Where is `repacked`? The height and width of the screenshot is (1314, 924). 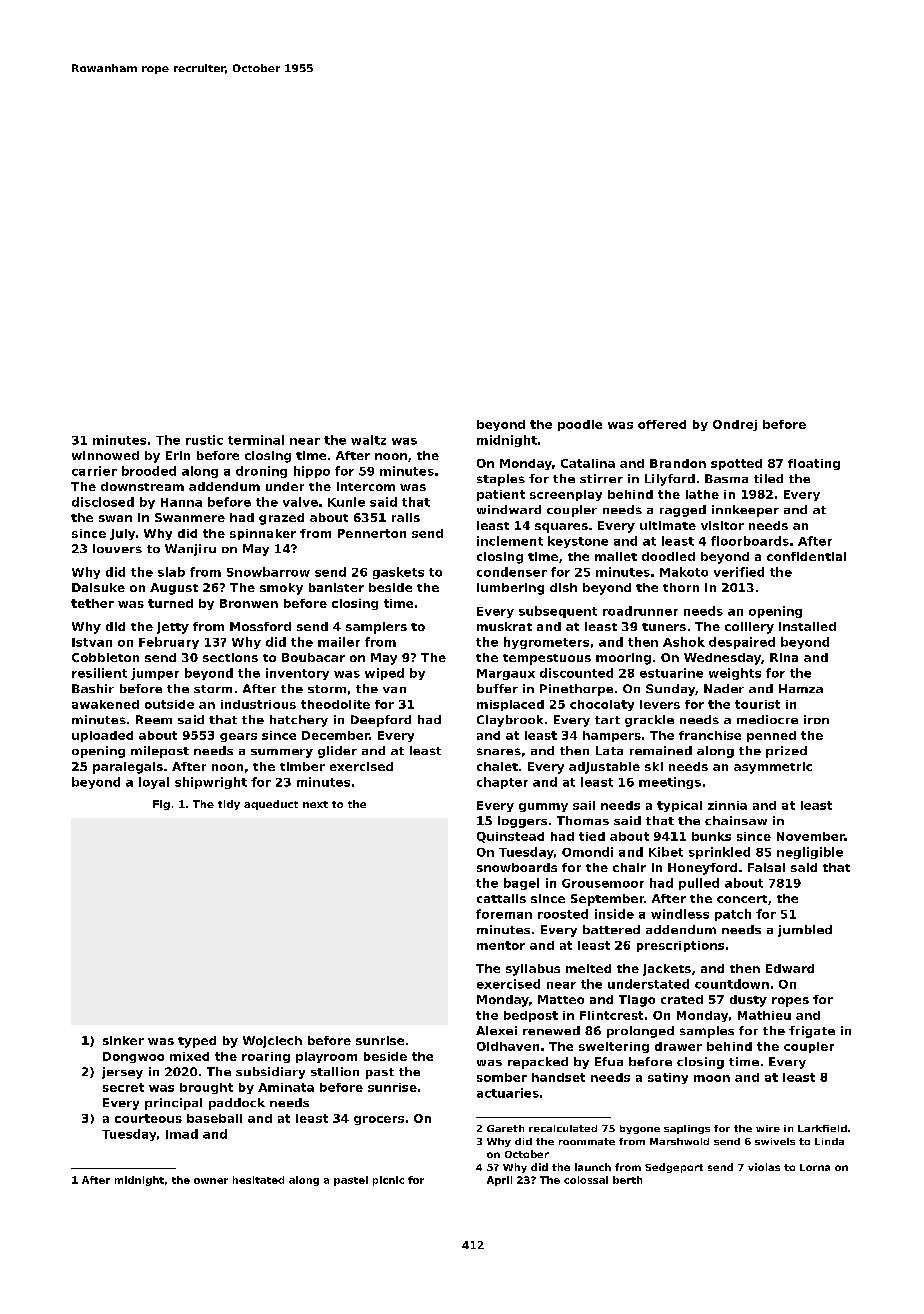 repacked is located at coordinates (538, 1063).
